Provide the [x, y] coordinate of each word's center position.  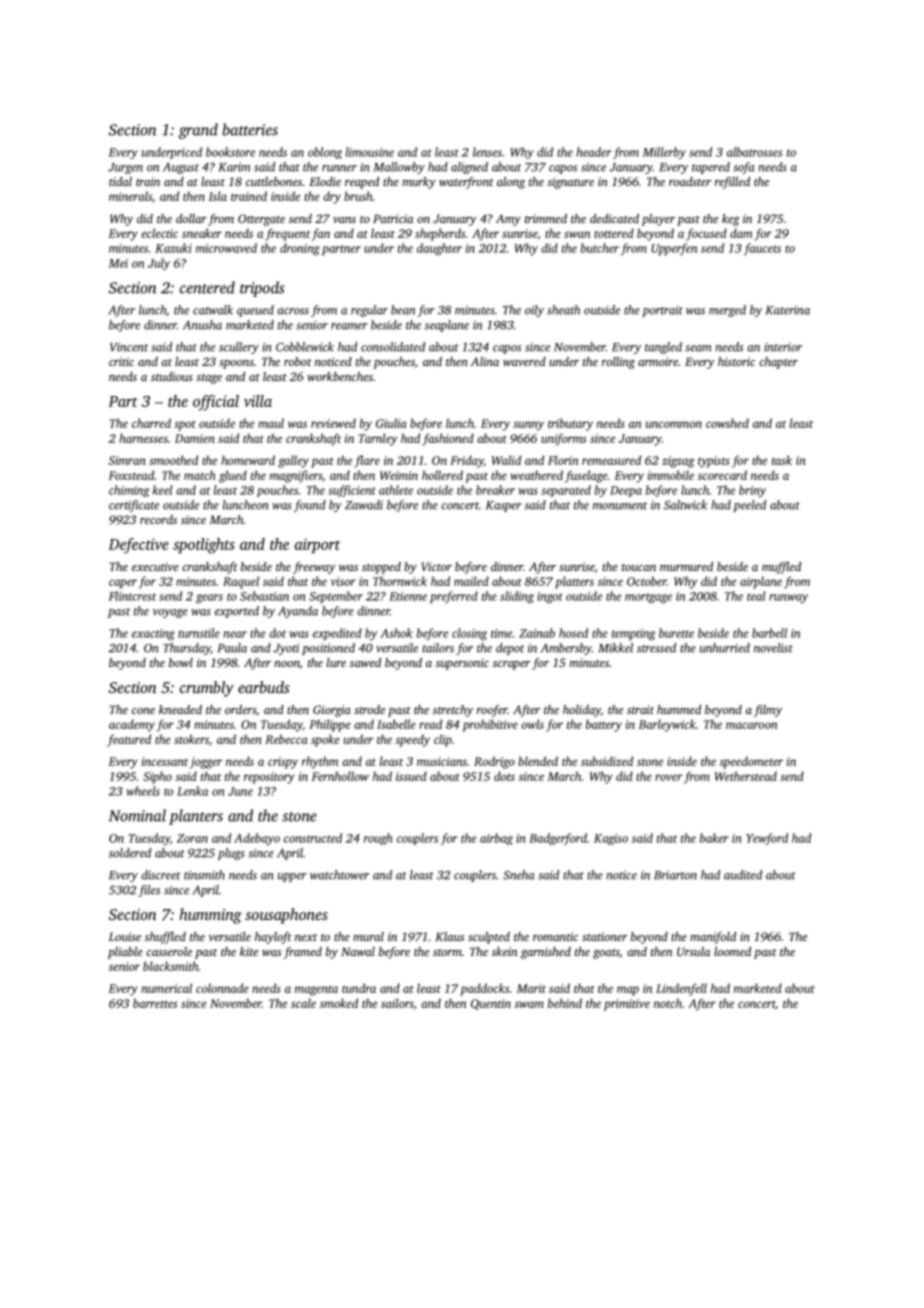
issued [411, 776]
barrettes [155, 1003]
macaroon [751, 725]
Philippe [330, 725]
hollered [442, 475]
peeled [749, 506]
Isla [218, 196]
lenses [487, 152]
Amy [508, 220]
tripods [262, 289]
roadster [690, 181]
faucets [762, 249]
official [216, 403]
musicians [442, 761]
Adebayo [257, 839]
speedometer [751, 762]
